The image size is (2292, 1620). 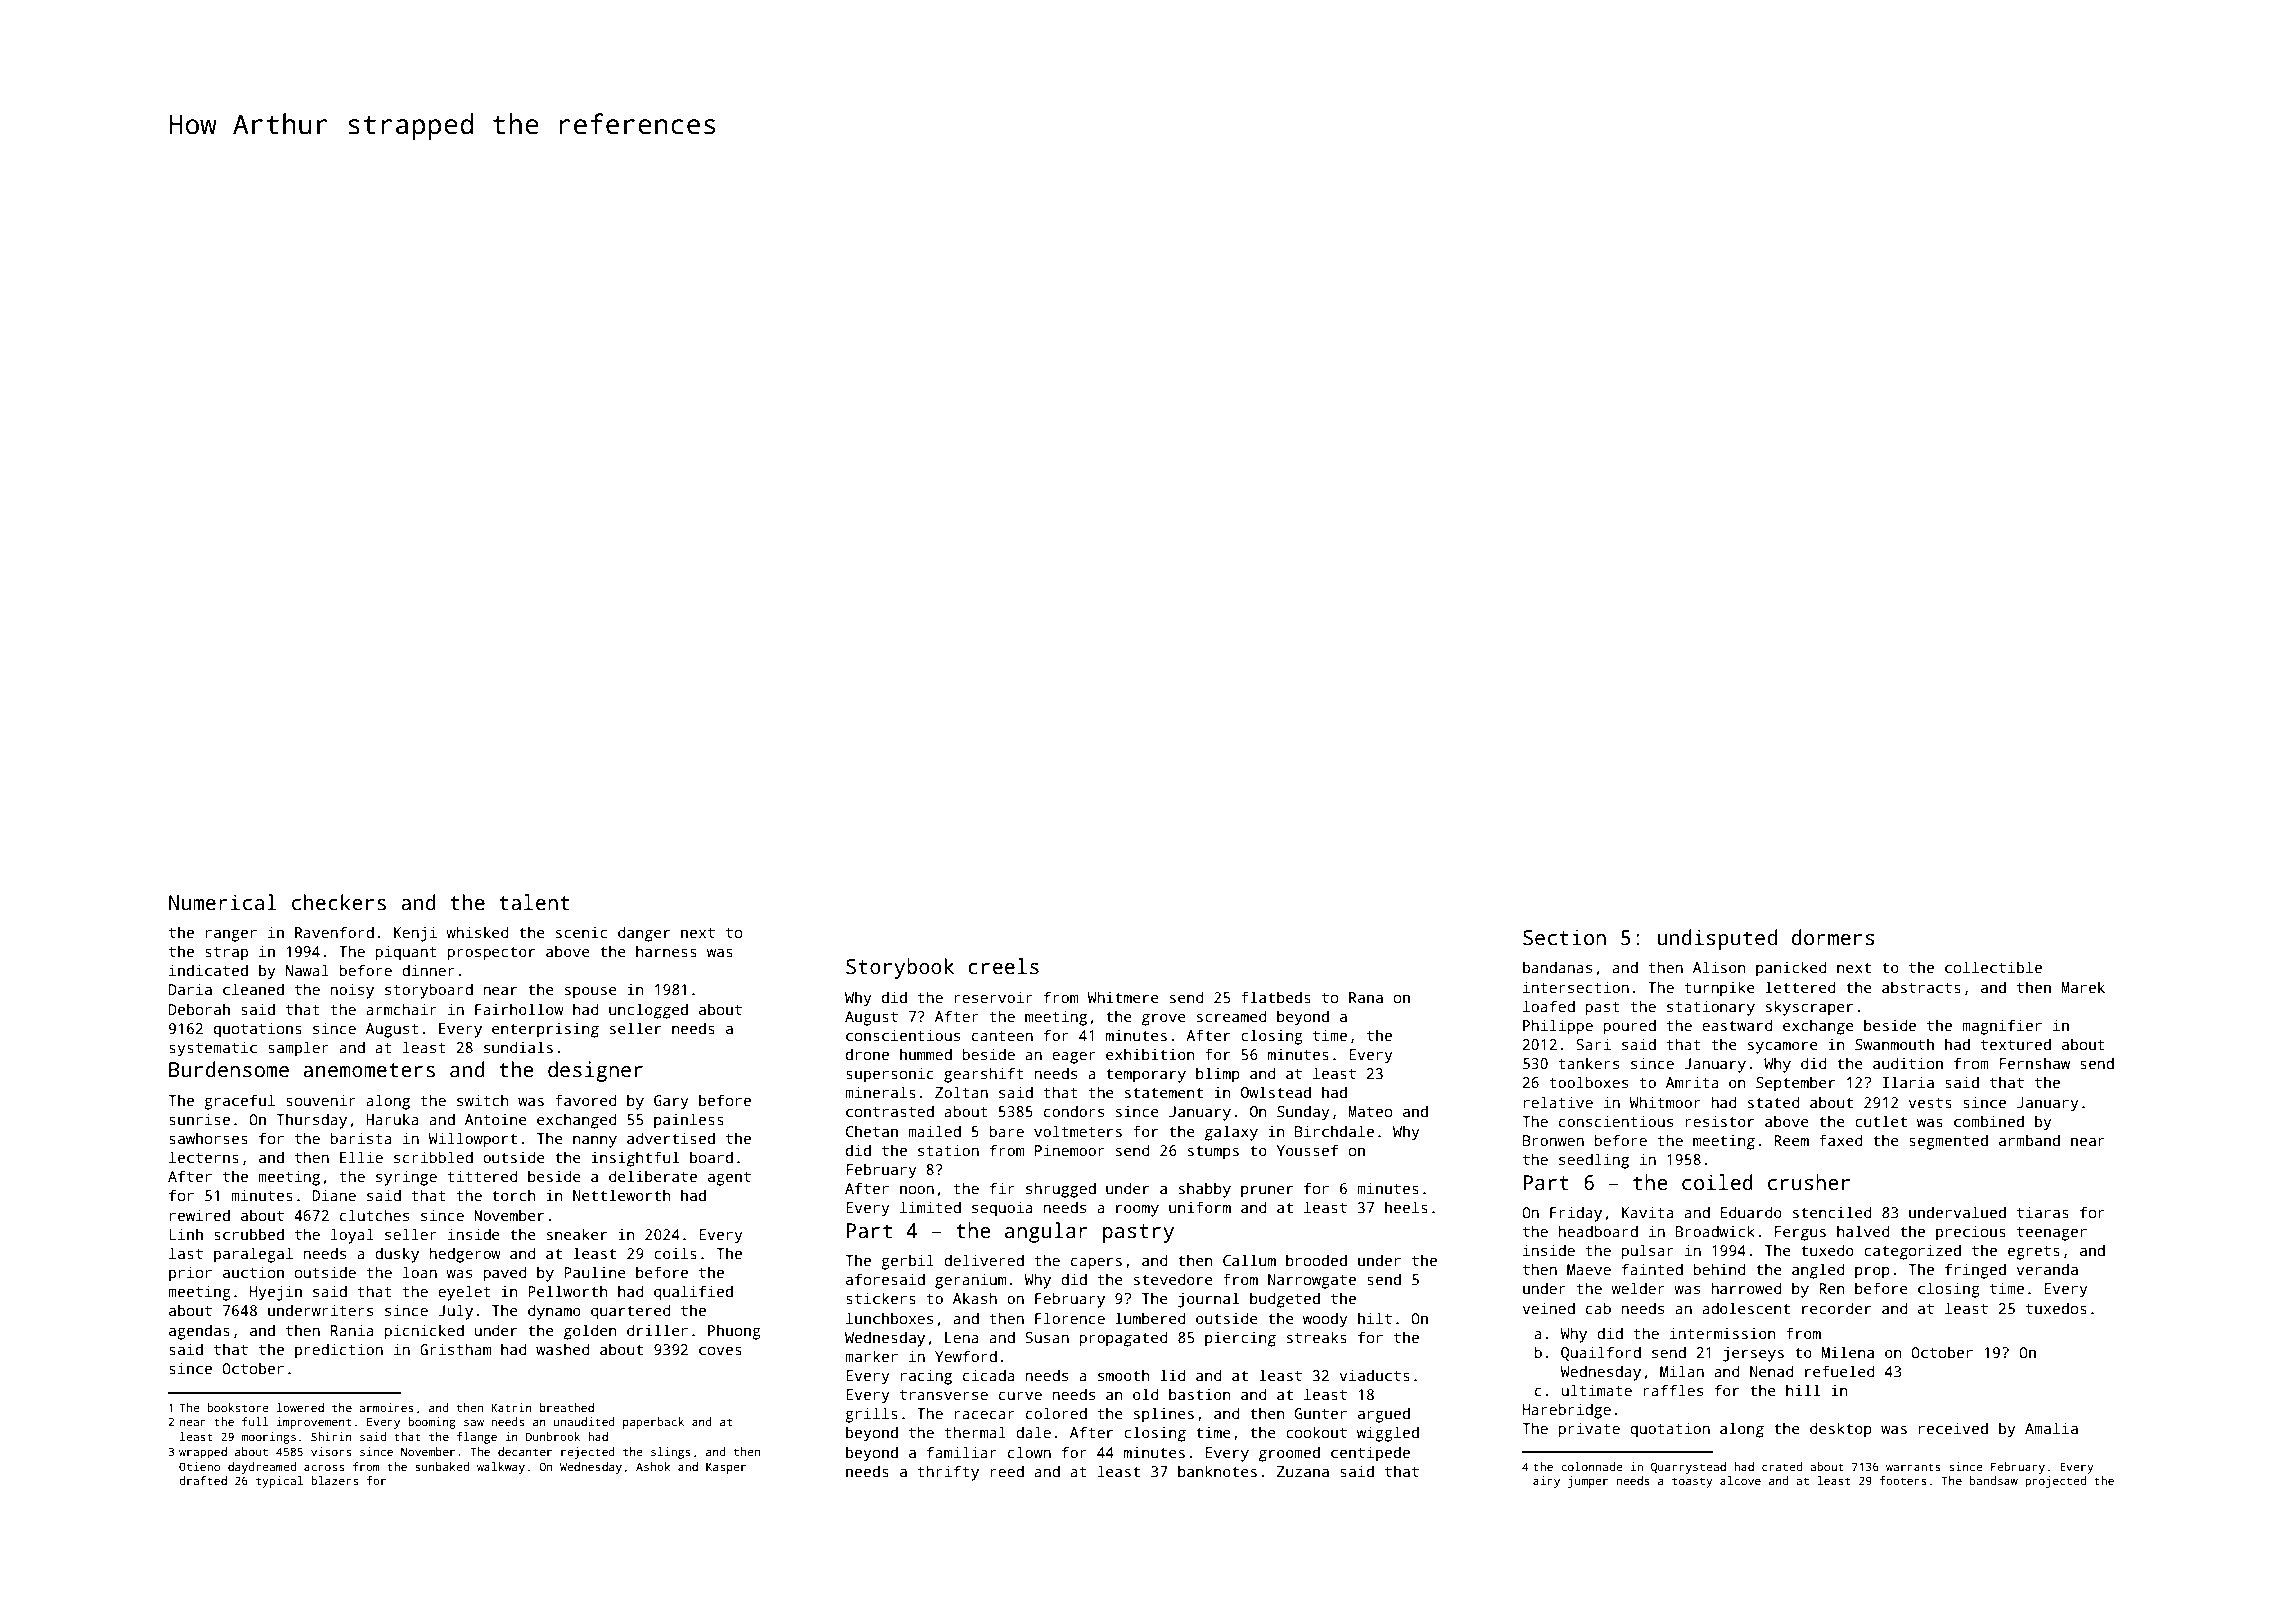 I want to click on checkers, so click(x=339, y=902).
